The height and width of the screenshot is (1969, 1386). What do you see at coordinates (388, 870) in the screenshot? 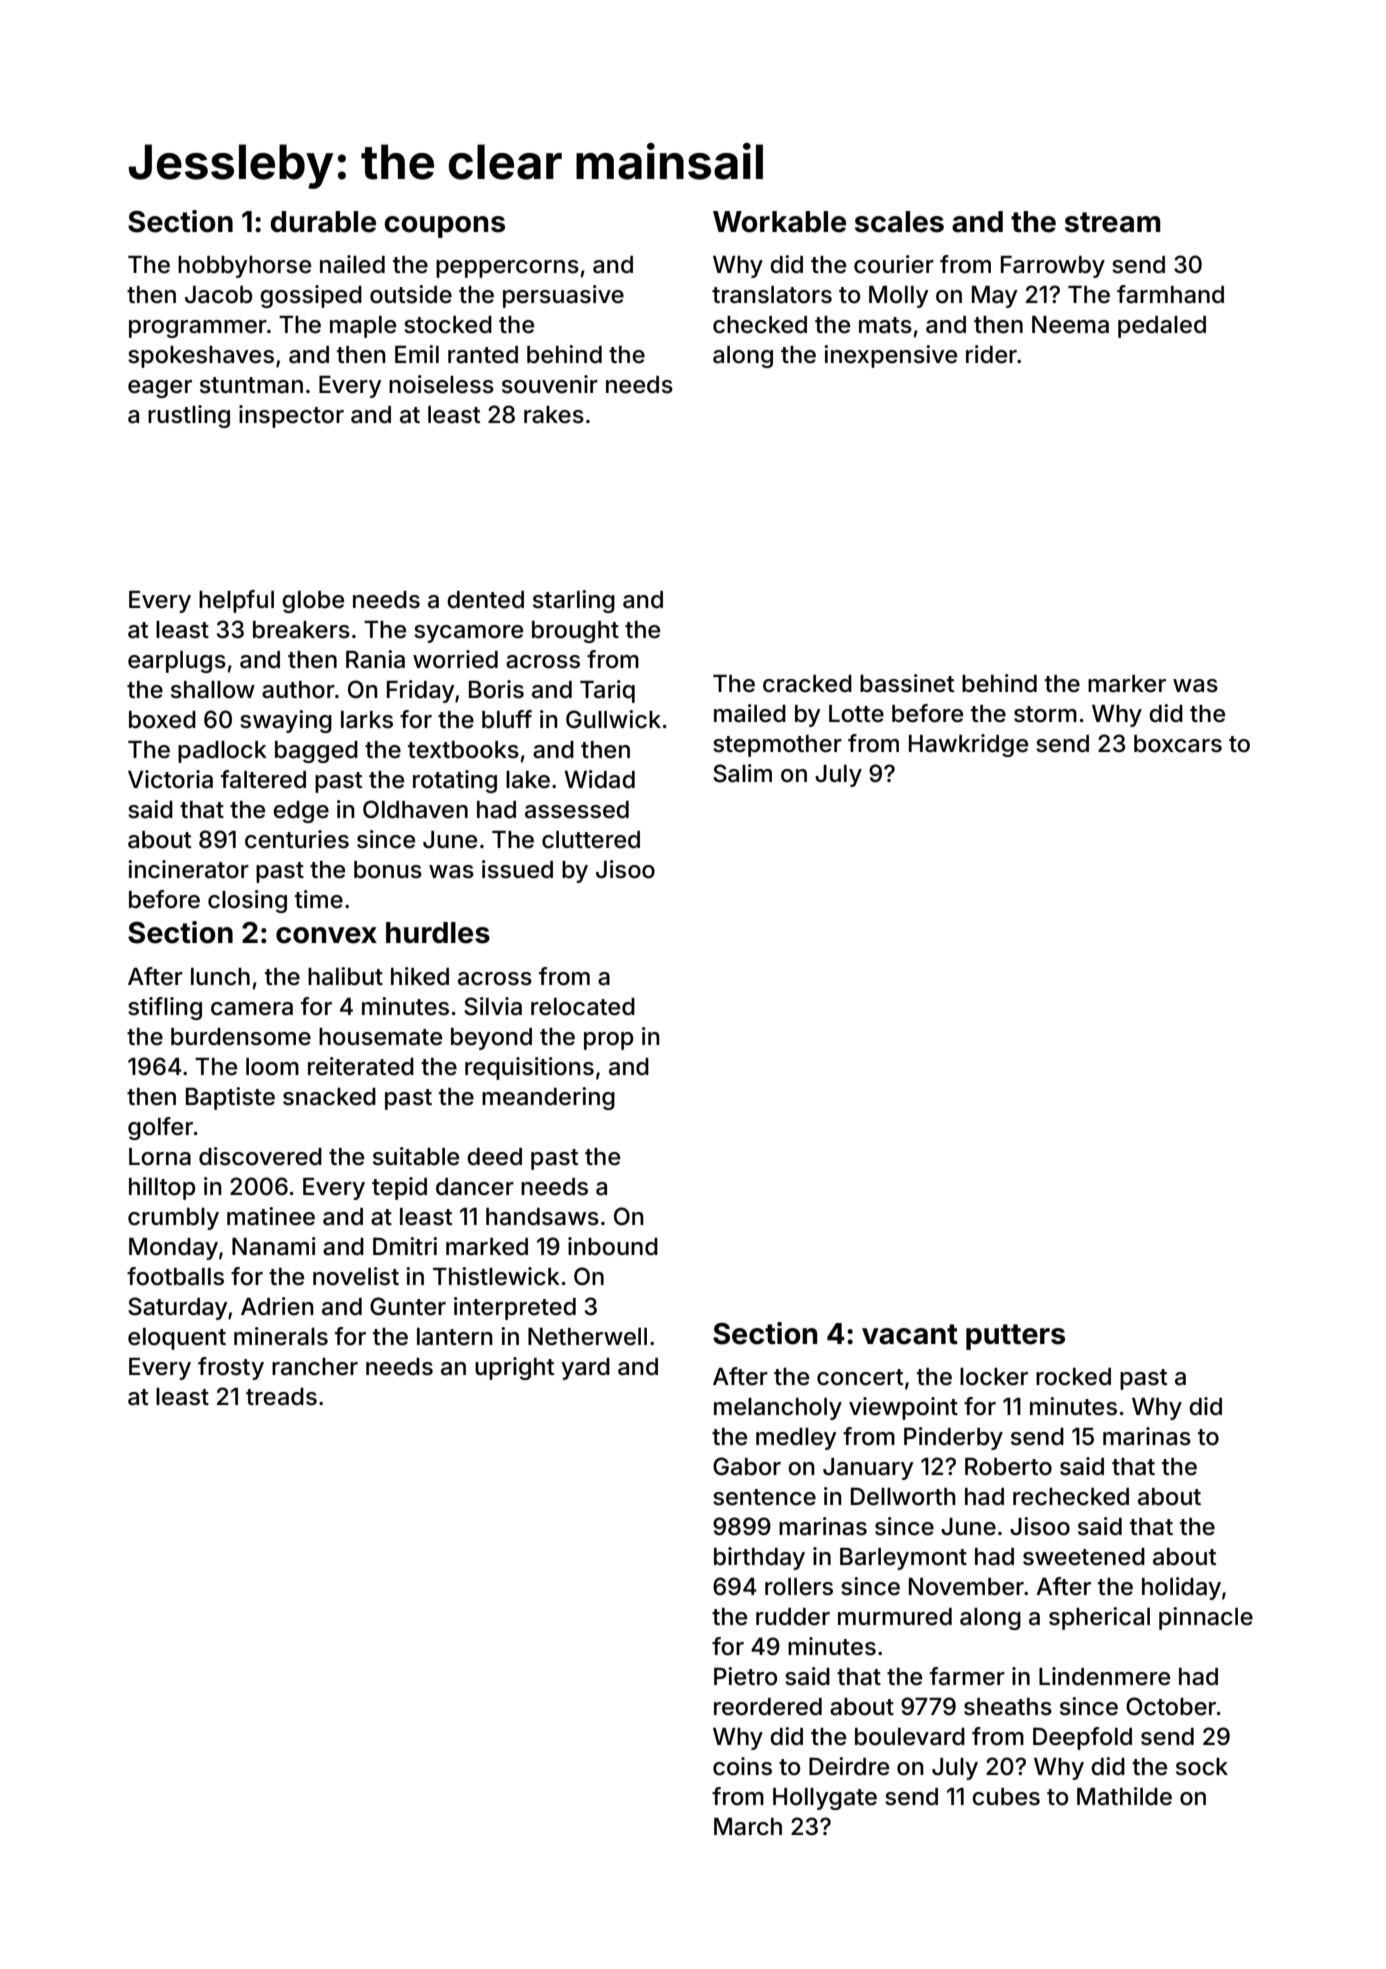
I see `bonus` at bounding box center [388, 870].
